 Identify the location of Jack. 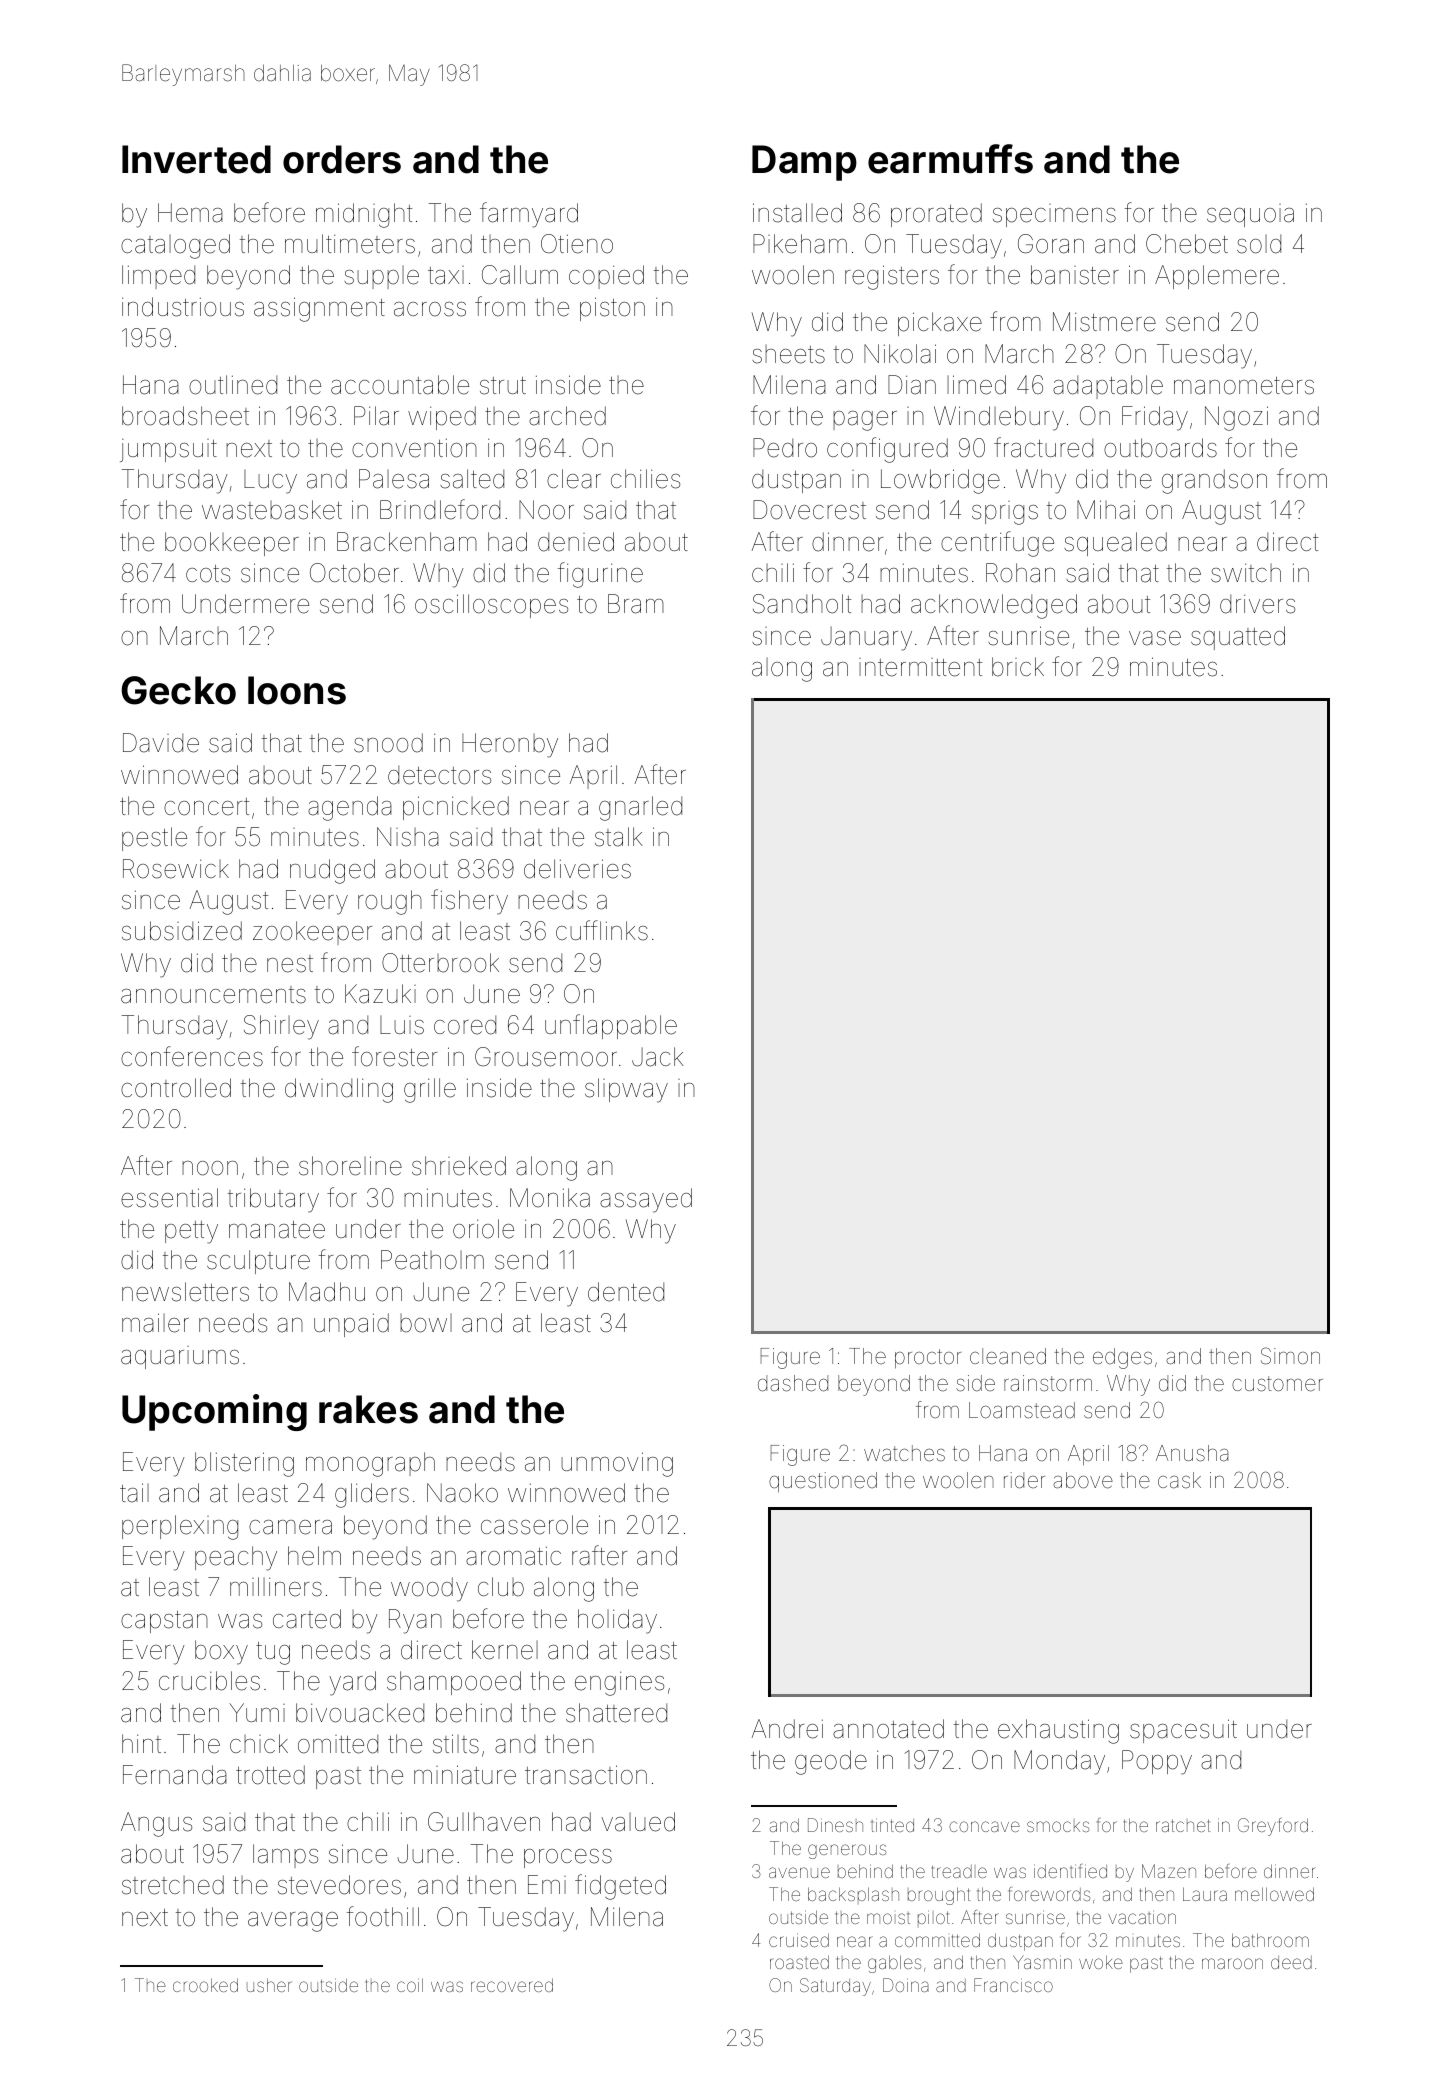
(658, 1057).
